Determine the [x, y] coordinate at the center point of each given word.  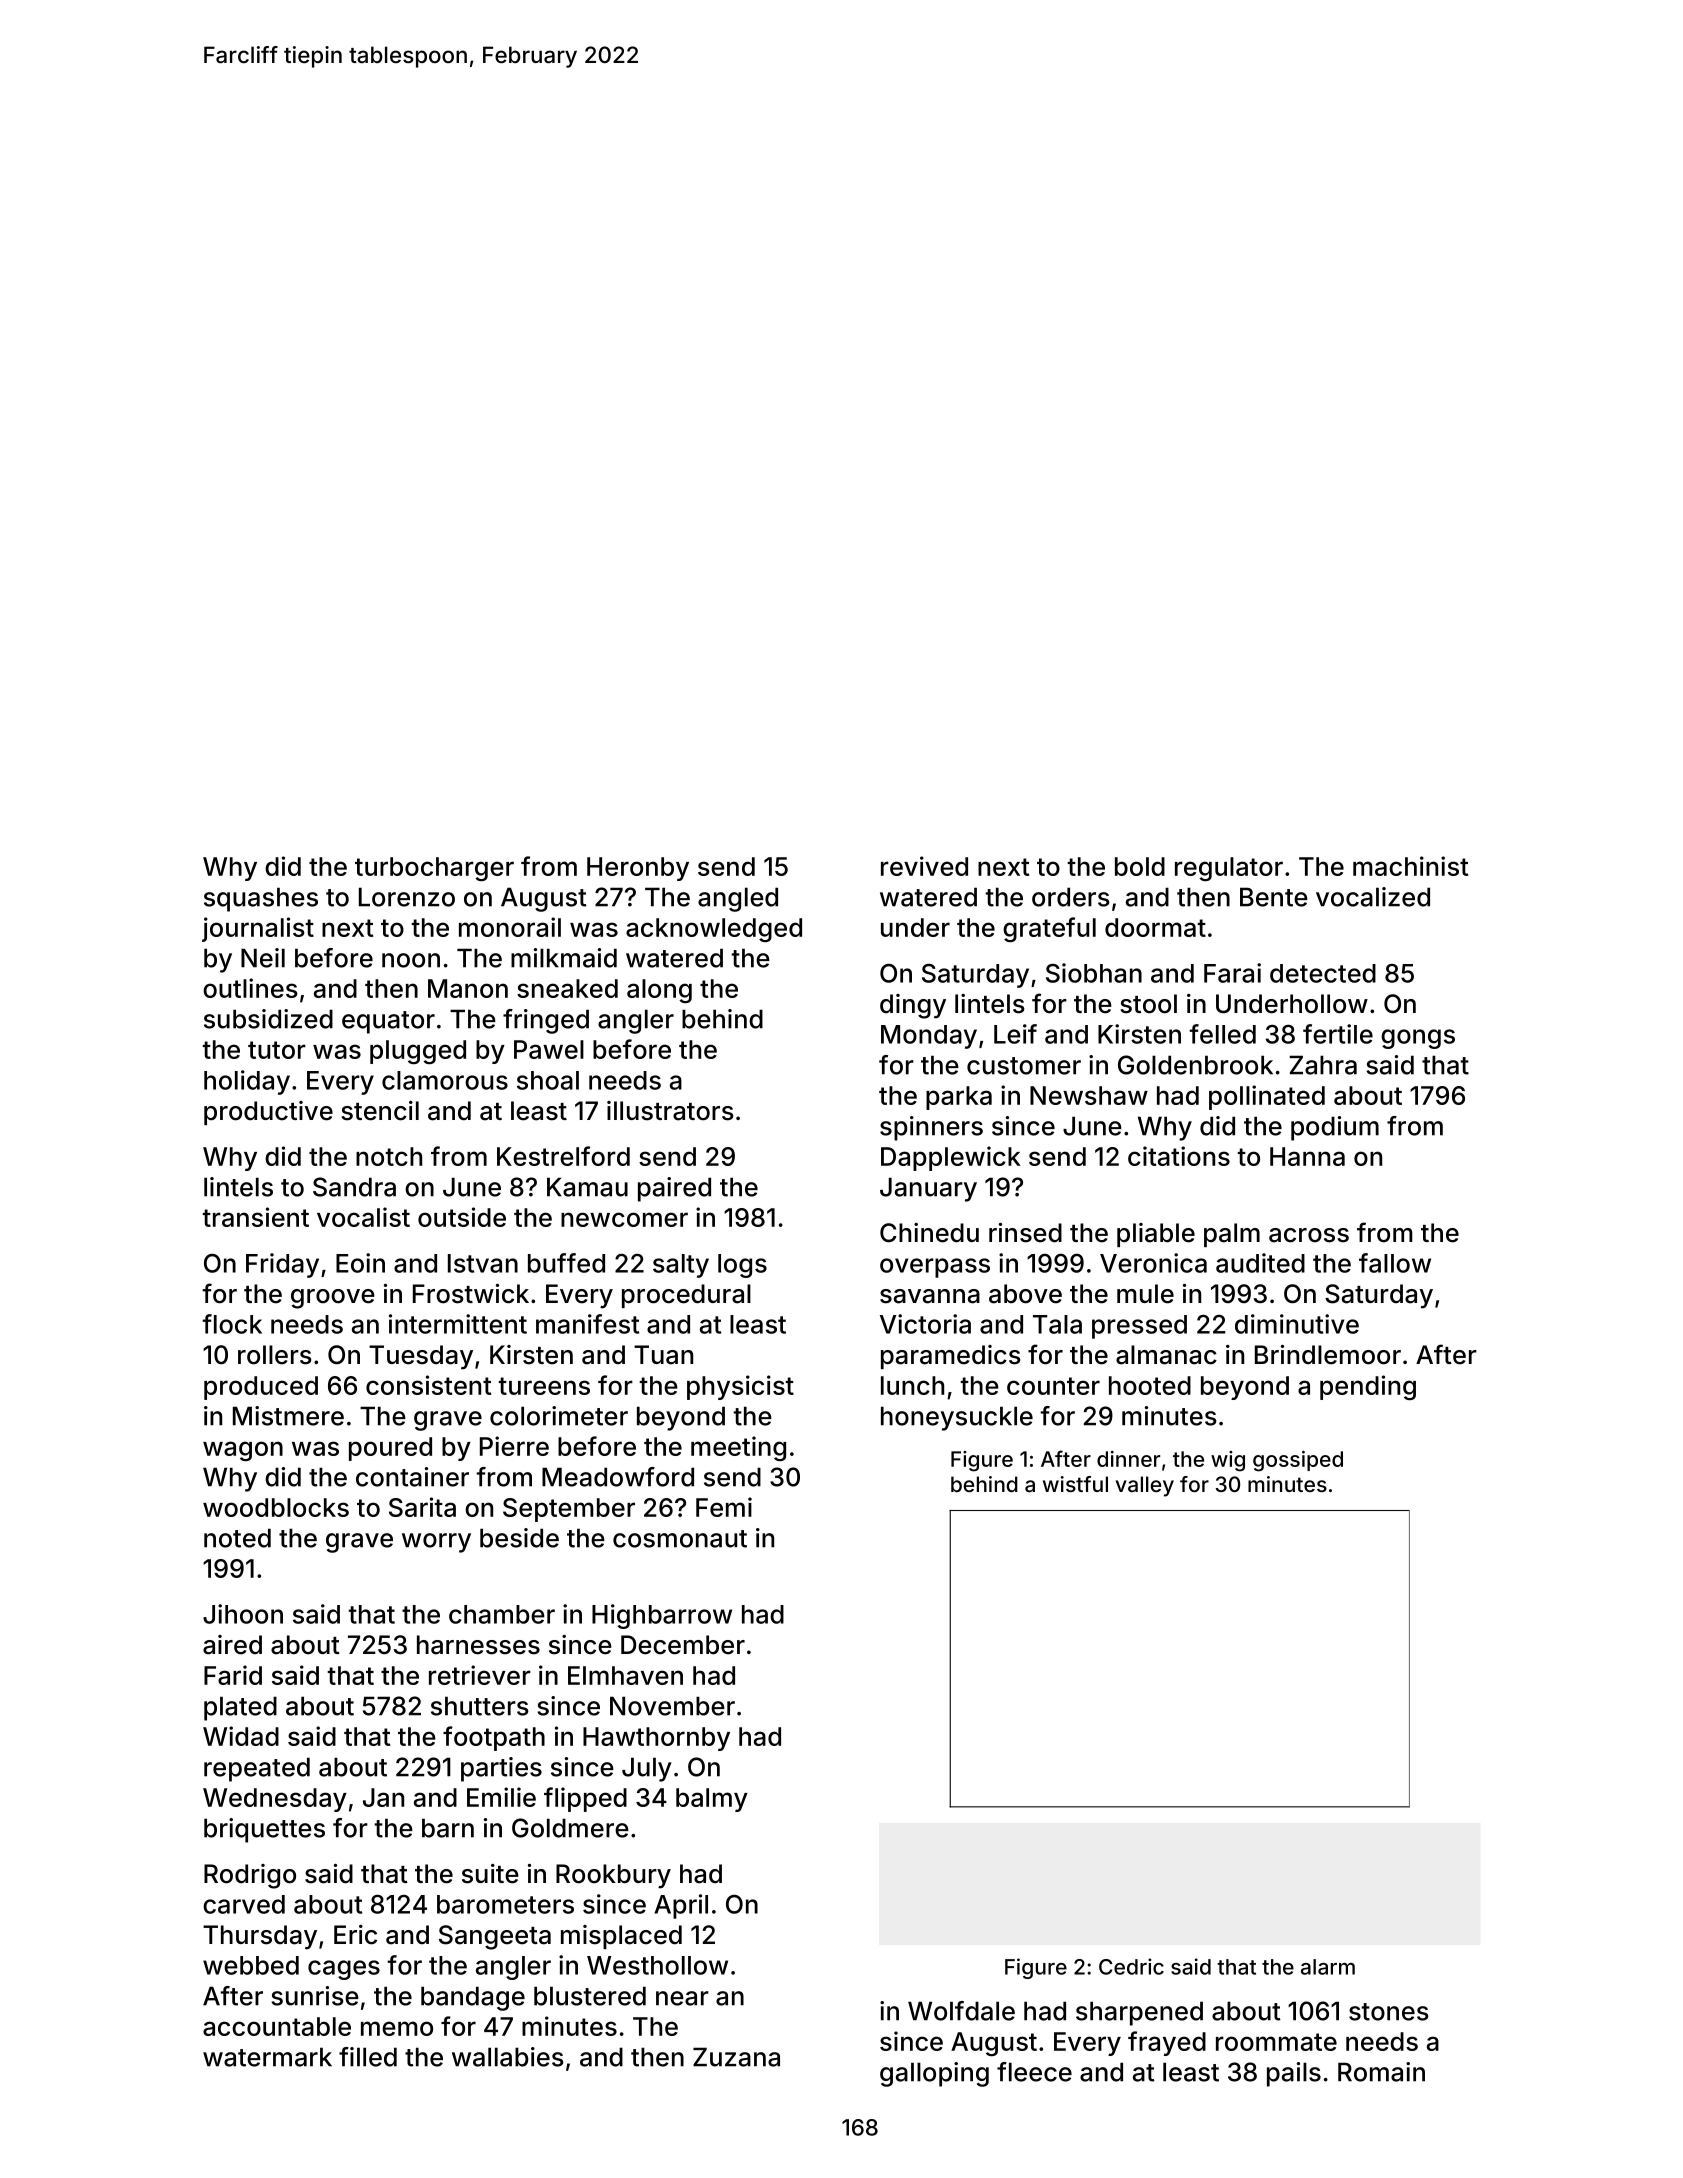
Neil [263, 958]
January [928, 1189]
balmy [712, 1800]
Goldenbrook [1195, 1065]
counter [1053, 1386]
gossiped [1298, 1461]
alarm [1328, 1967]
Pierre [514, 1446]
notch [389, 1156]
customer [1024, 1066]
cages [344, 1970]
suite [490, 1874]
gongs [1418, 1039]
